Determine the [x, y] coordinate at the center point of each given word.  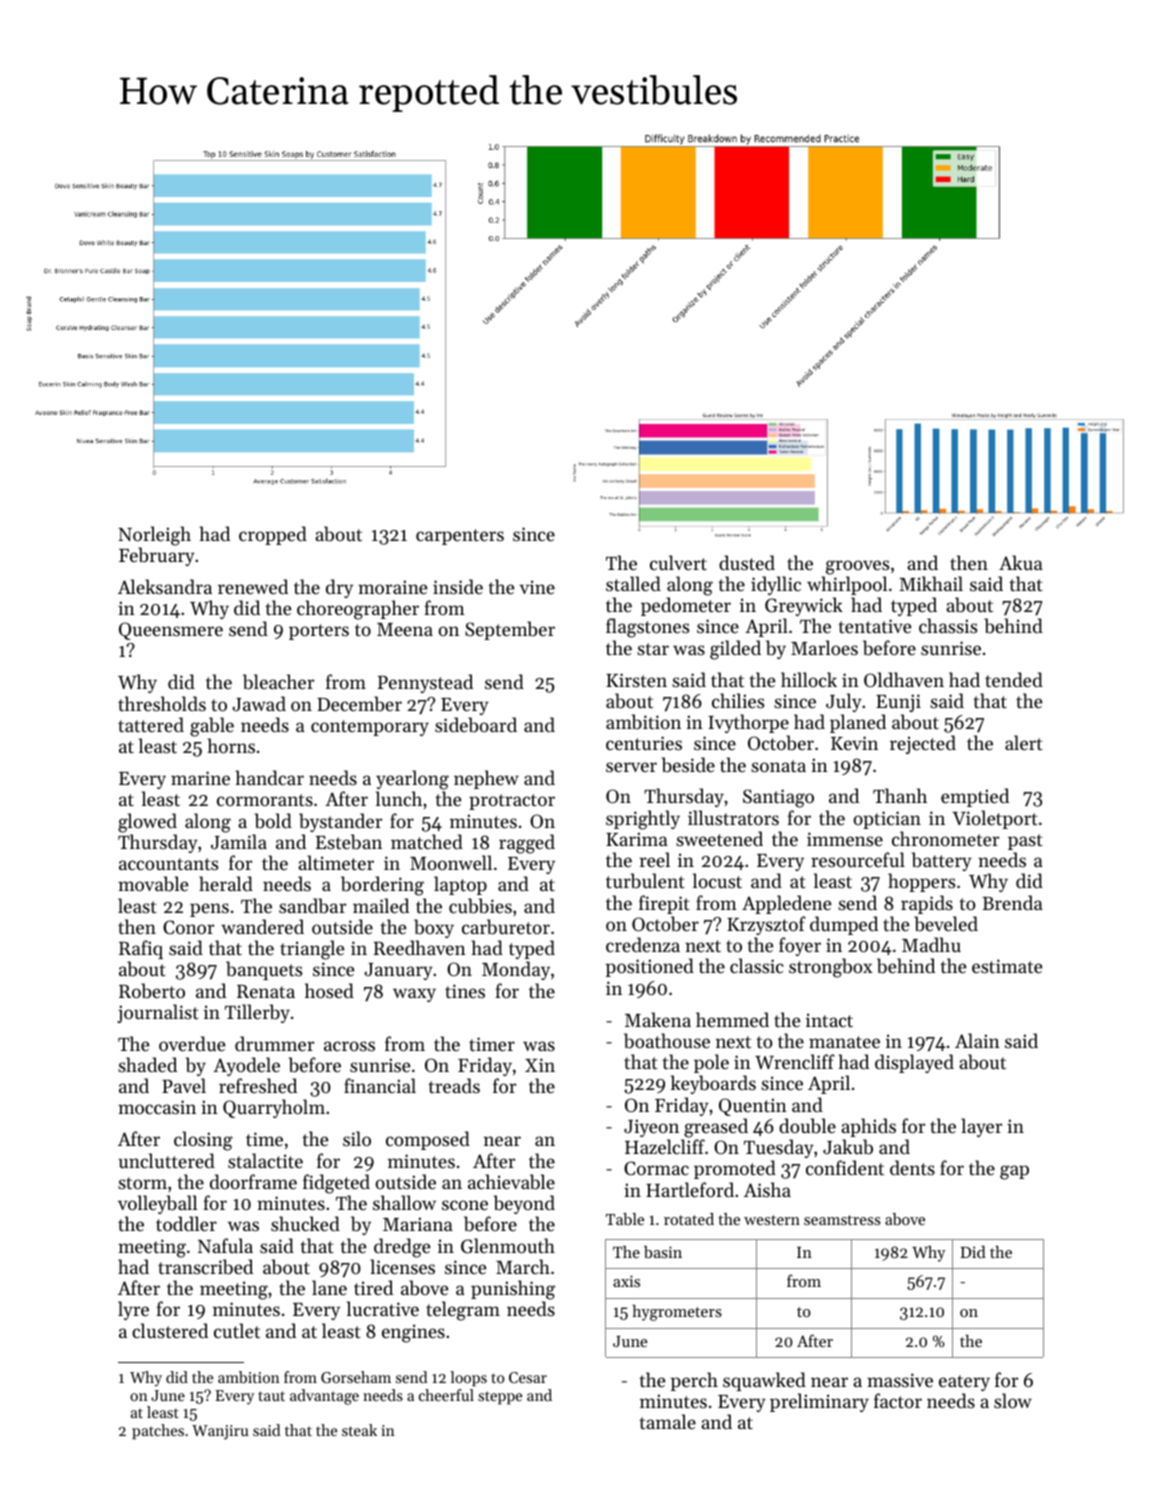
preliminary [819, 1402]
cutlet [237, 1330]
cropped [273, 535]
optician [887, 820]
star [653, 649]
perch [694, 1381]
